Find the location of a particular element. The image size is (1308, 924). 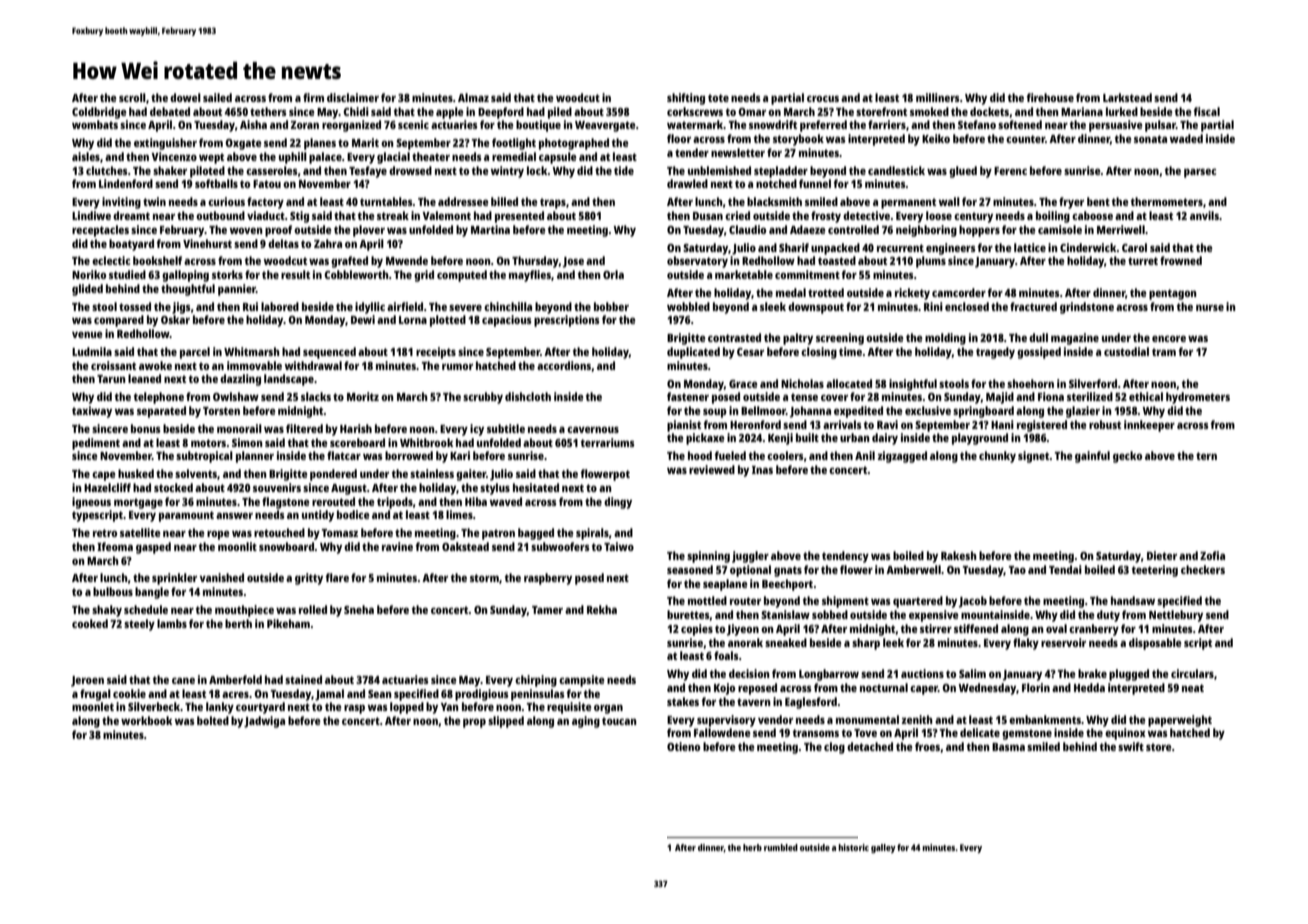

rumbled is located at coordinates (781, 847).
